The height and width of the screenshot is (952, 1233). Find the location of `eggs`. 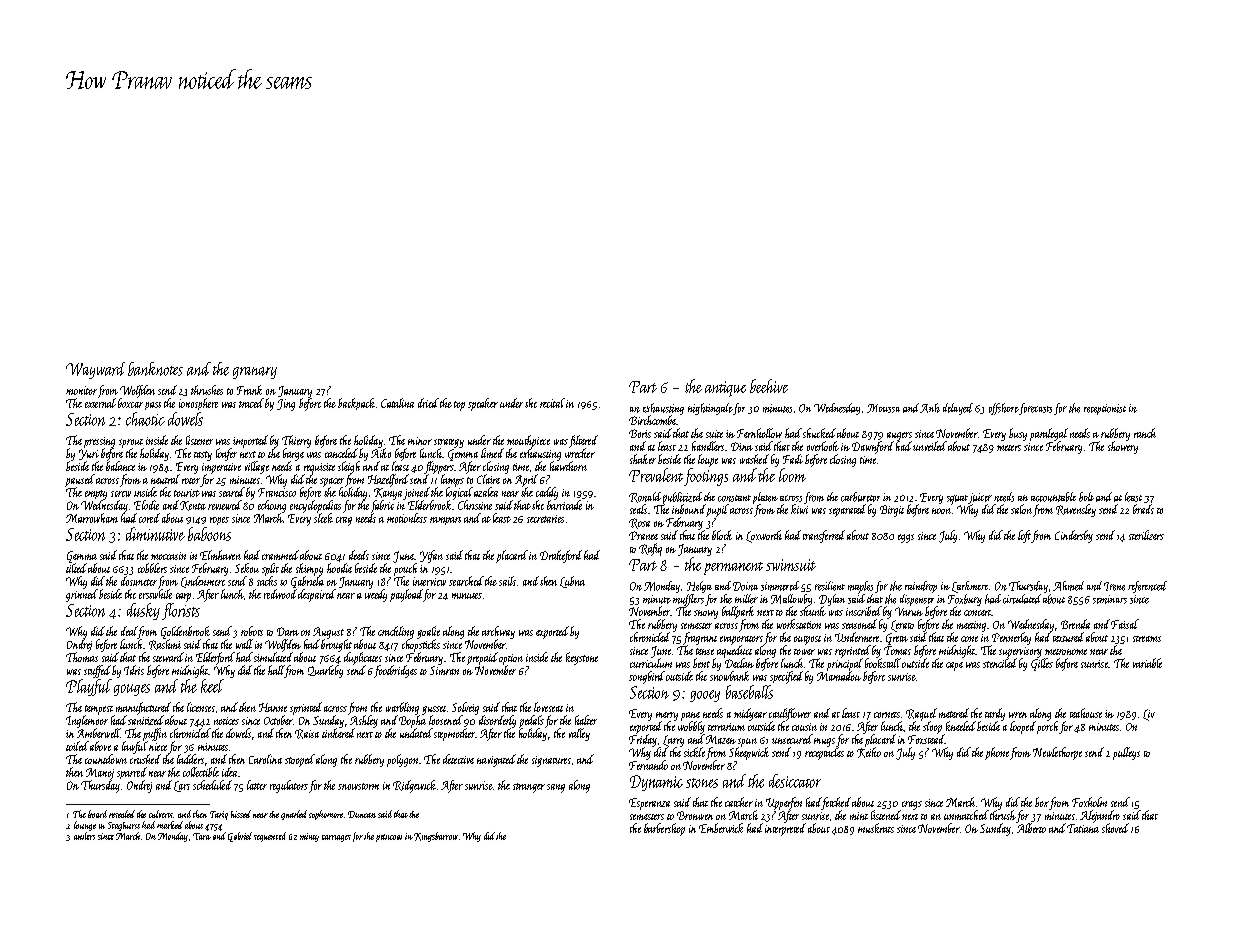

eggs is located at coordinates (906, 538).
